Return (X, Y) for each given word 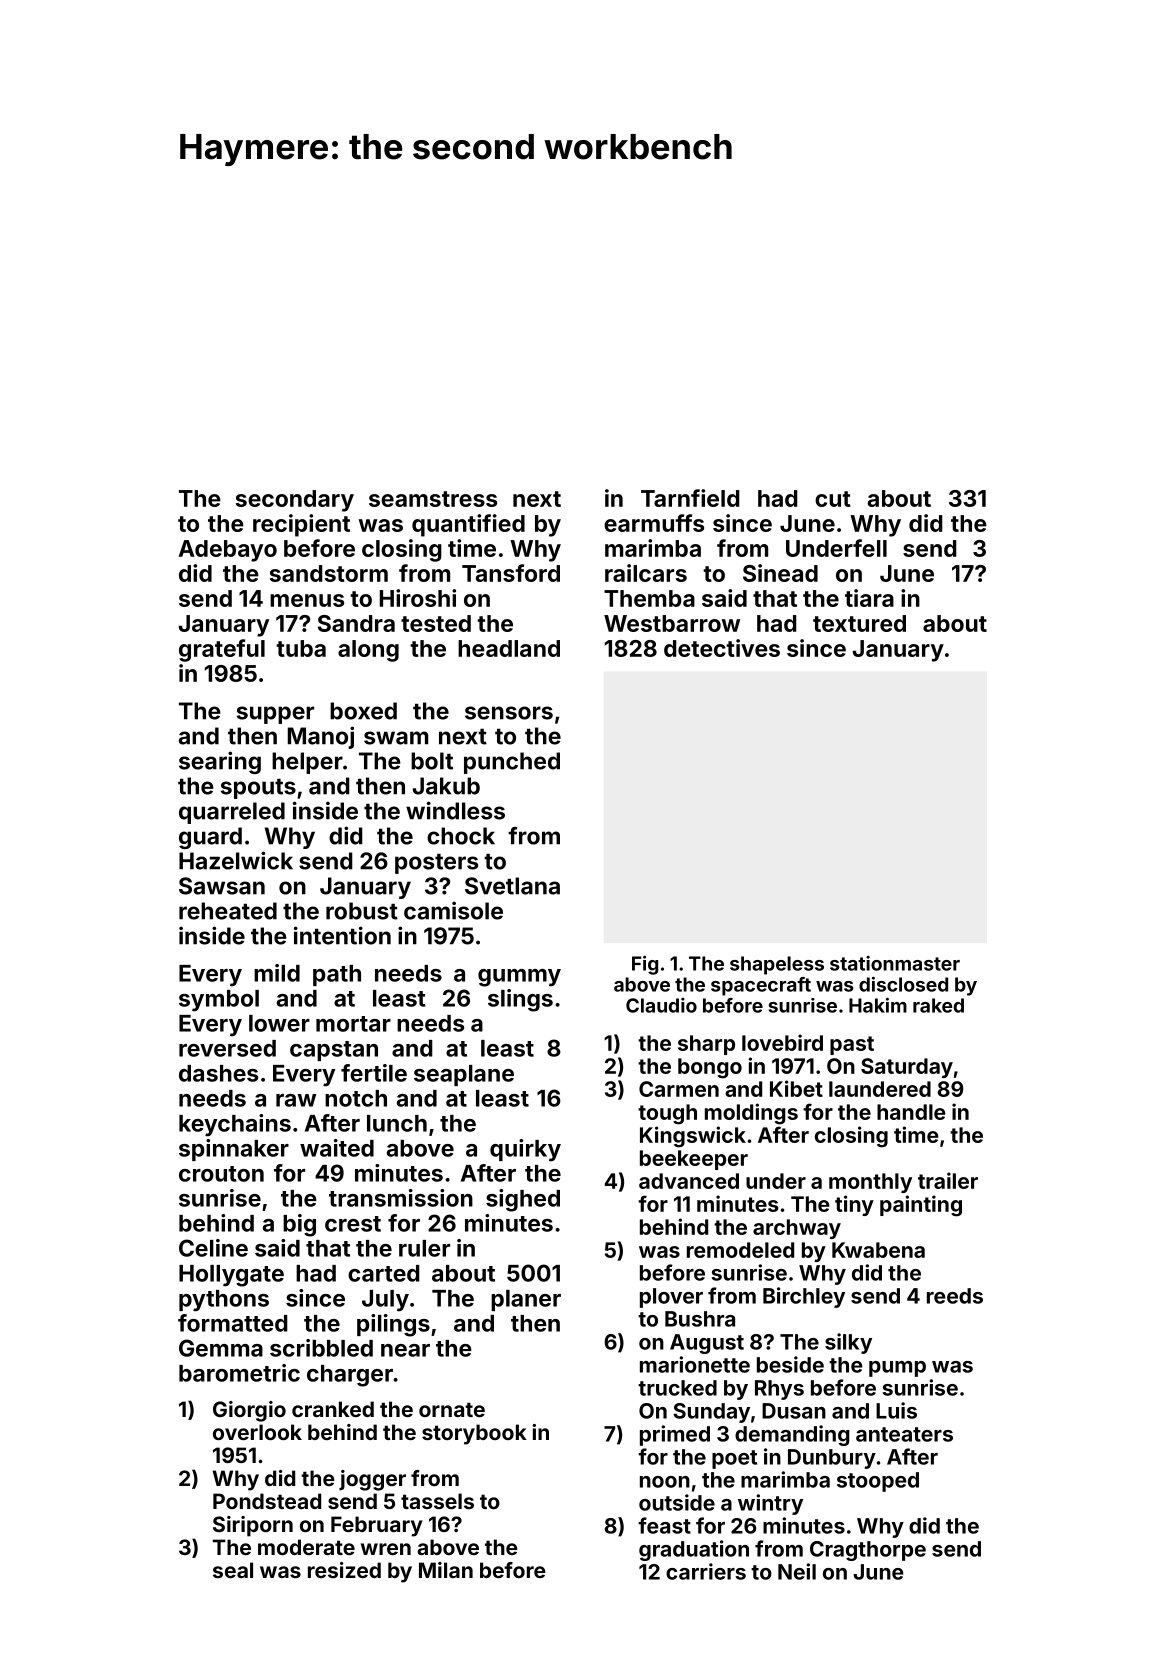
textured (859, 623)
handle (911, 1112)
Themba (649, 598)
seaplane (464, 1075)
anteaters (904, 1434)
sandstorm (329, 573)
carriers (706, 1571)
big (299, 1225)
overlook (257, 1432)
